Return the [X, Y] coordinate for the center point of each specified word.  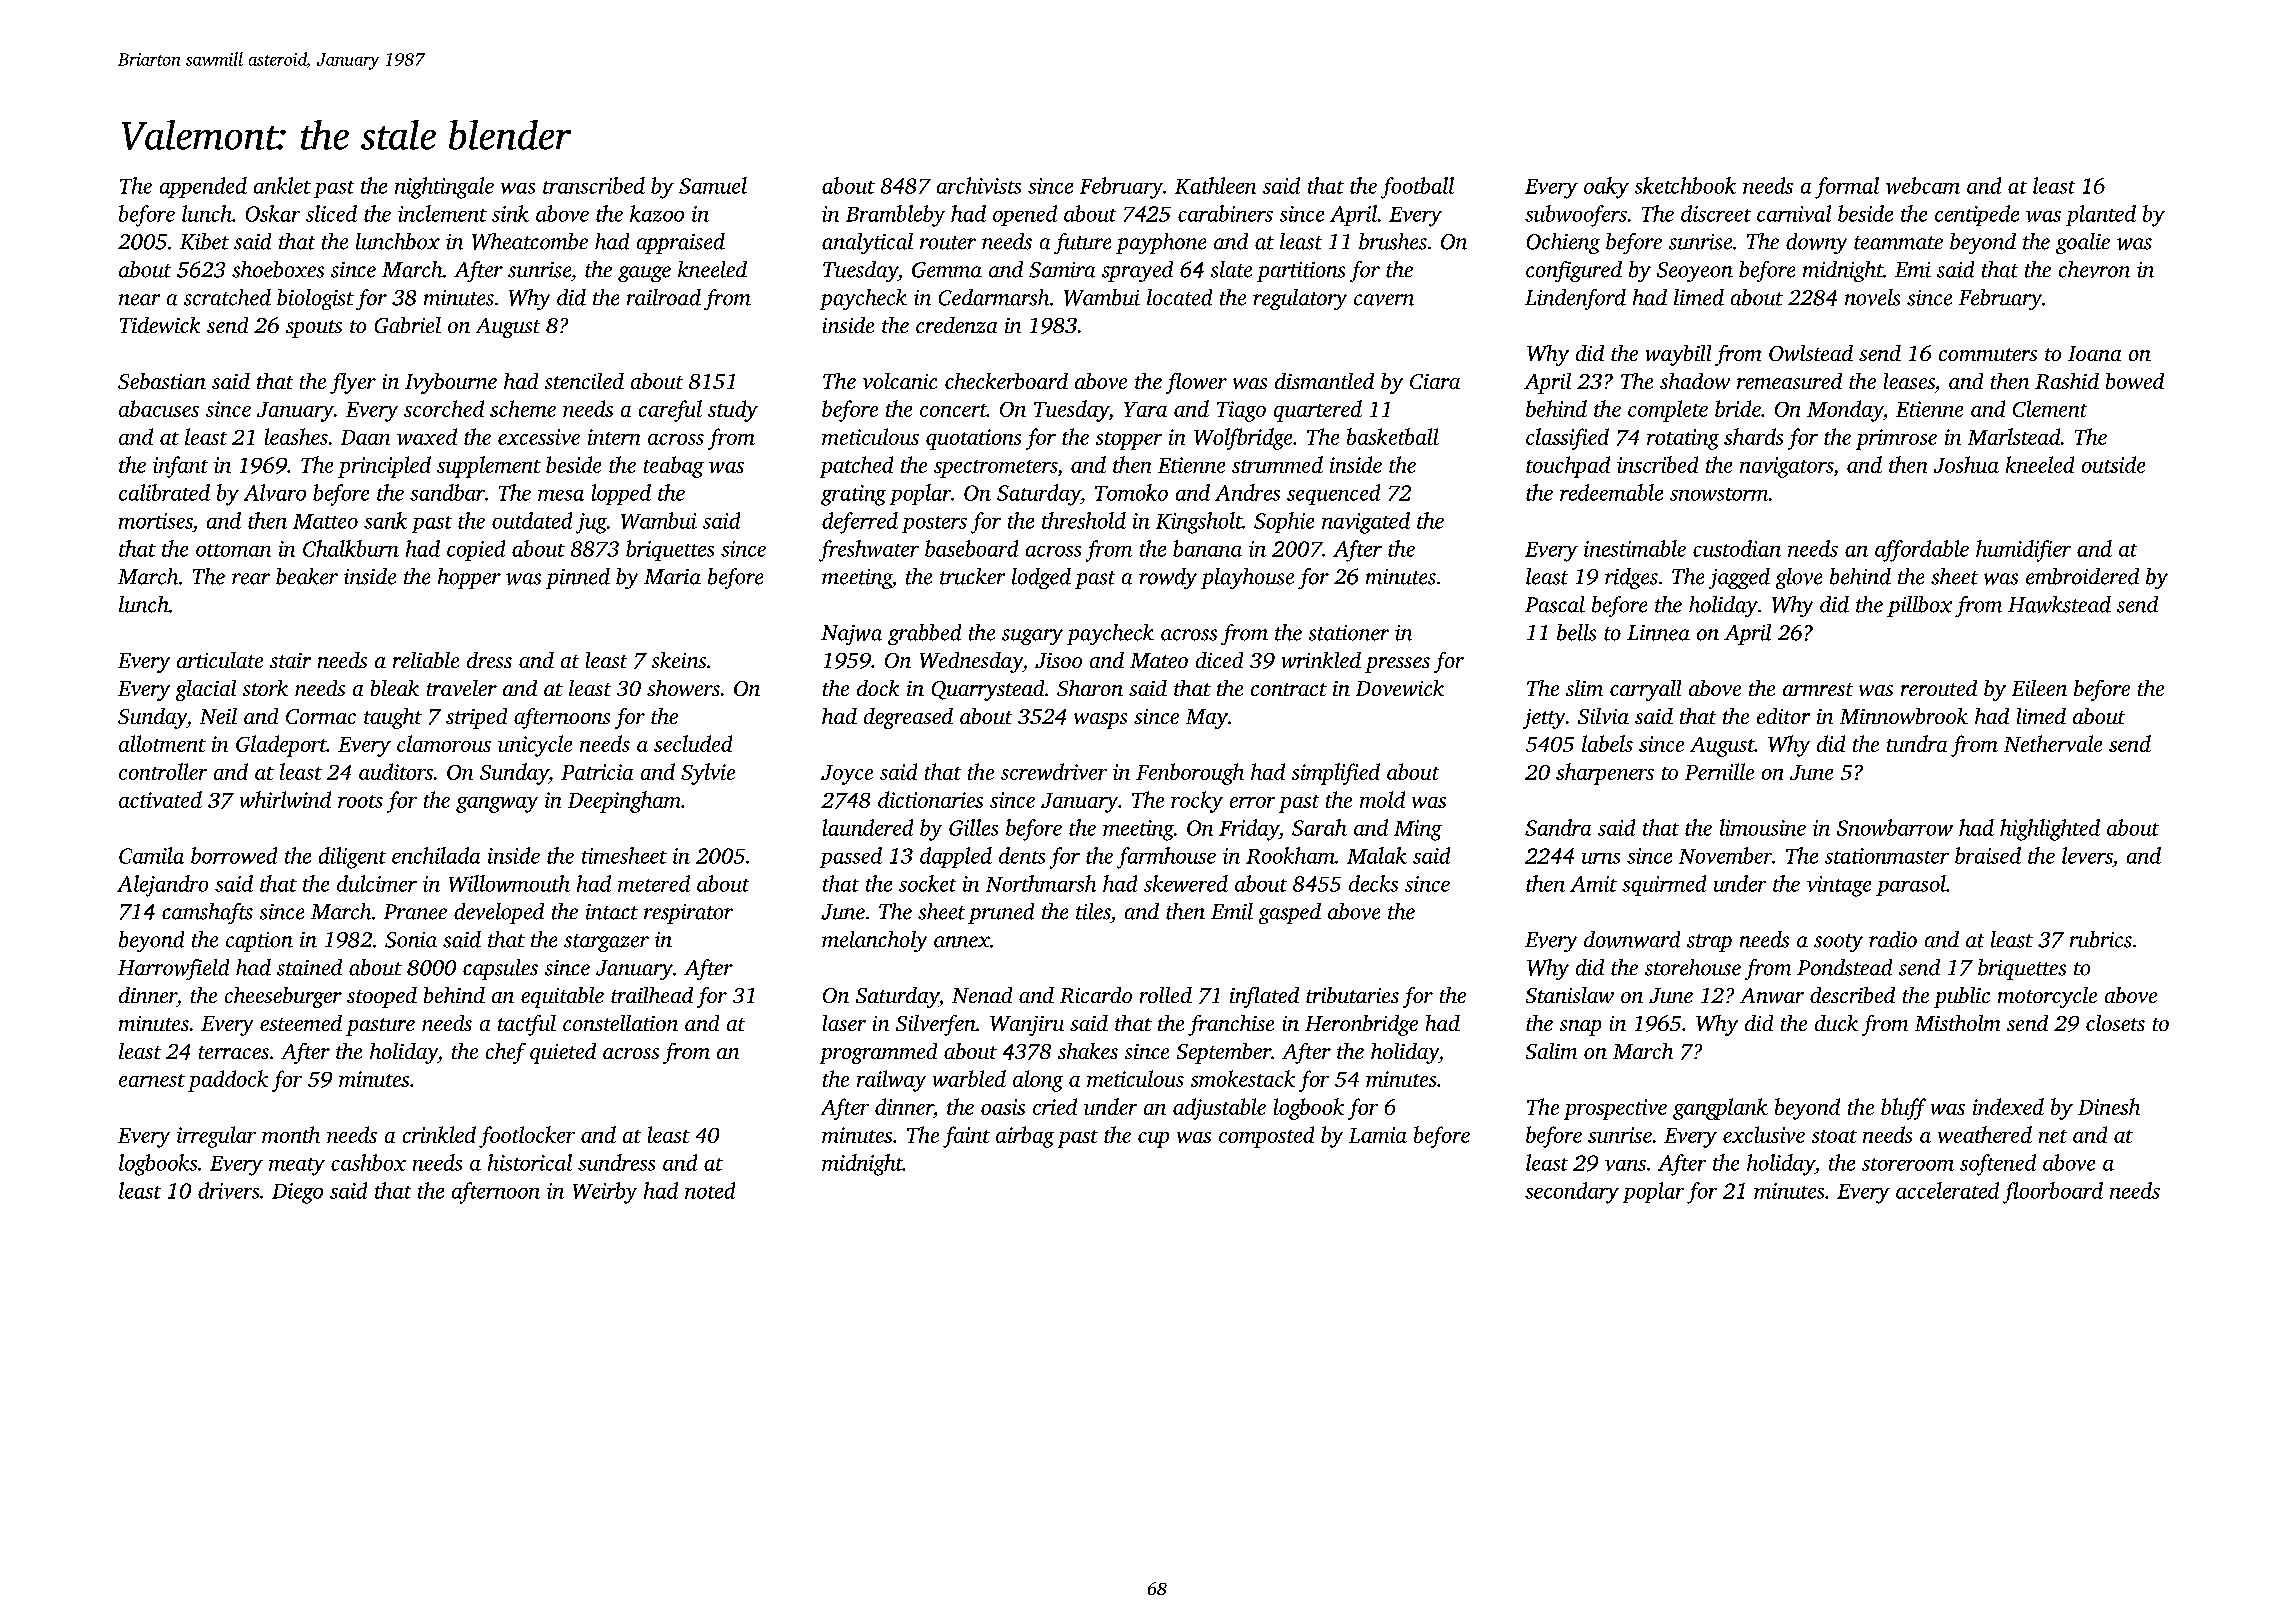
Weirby [605, 1193]
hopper [469, 578]
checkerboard [1006, 381]
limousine [1763, 827]
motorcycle [2047, 997]
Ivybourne [451, 383]
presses [1397, 665]
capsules [500, 969]
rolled [1166, 995]
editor [1783, 716]
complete [1668, 411]
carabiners [1225, 213]
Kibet [204, 241]
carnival [1794, 213]
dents [1022, 855]
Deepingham [624, 802]
